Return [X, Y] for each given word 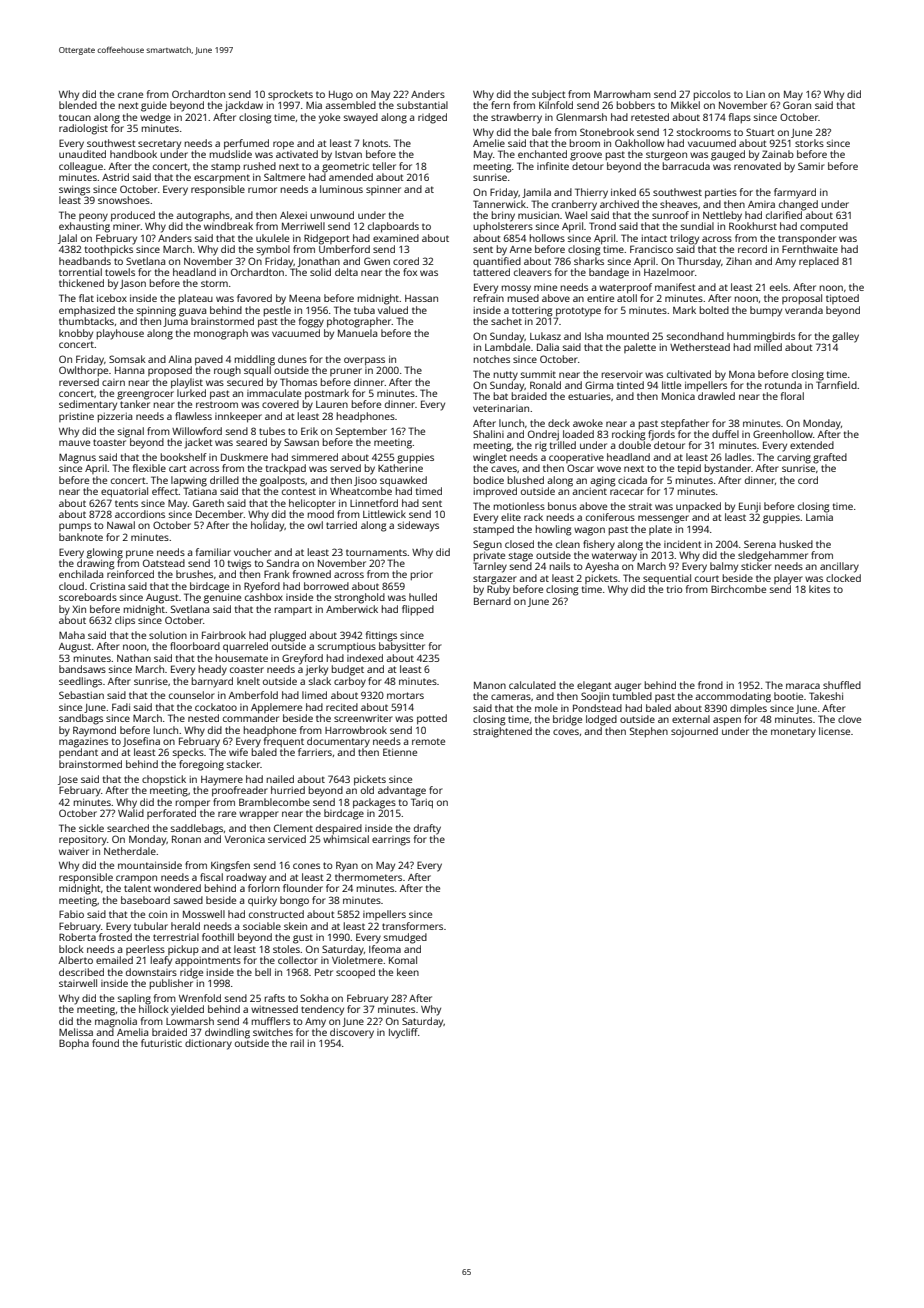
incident [683, 544]
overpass [364, 361]
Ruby [498, 590]
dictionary [208, 1044]
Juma [175, 322]
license [834, 731]
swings [74, 190]
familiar [213, 552]
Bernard [492, 601]
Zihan [739, 261]
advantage [402, 791]
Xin [79, 609]
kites [819, 589]
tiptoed [842, 299]
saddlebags [197, 829]
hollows [547, 238]
